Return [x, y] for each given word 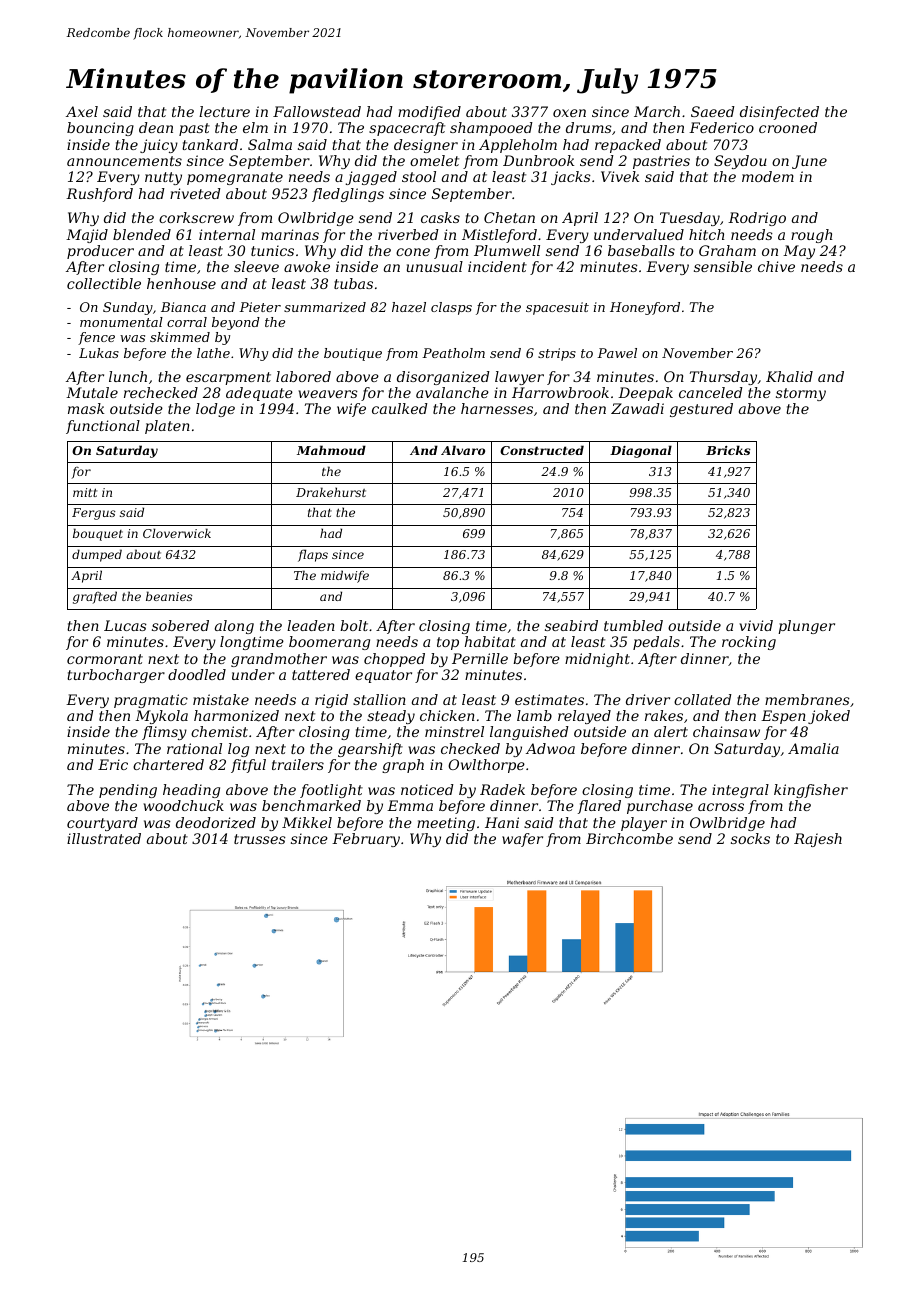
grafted [95, 597]
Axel [82, 111]
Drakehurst [331, 492]
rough [812, 236]
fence [96, 338]
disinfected [779, 113]
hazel [409, 307]
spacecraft [407, 129]
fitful [248, 766]
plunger [806, 627]
